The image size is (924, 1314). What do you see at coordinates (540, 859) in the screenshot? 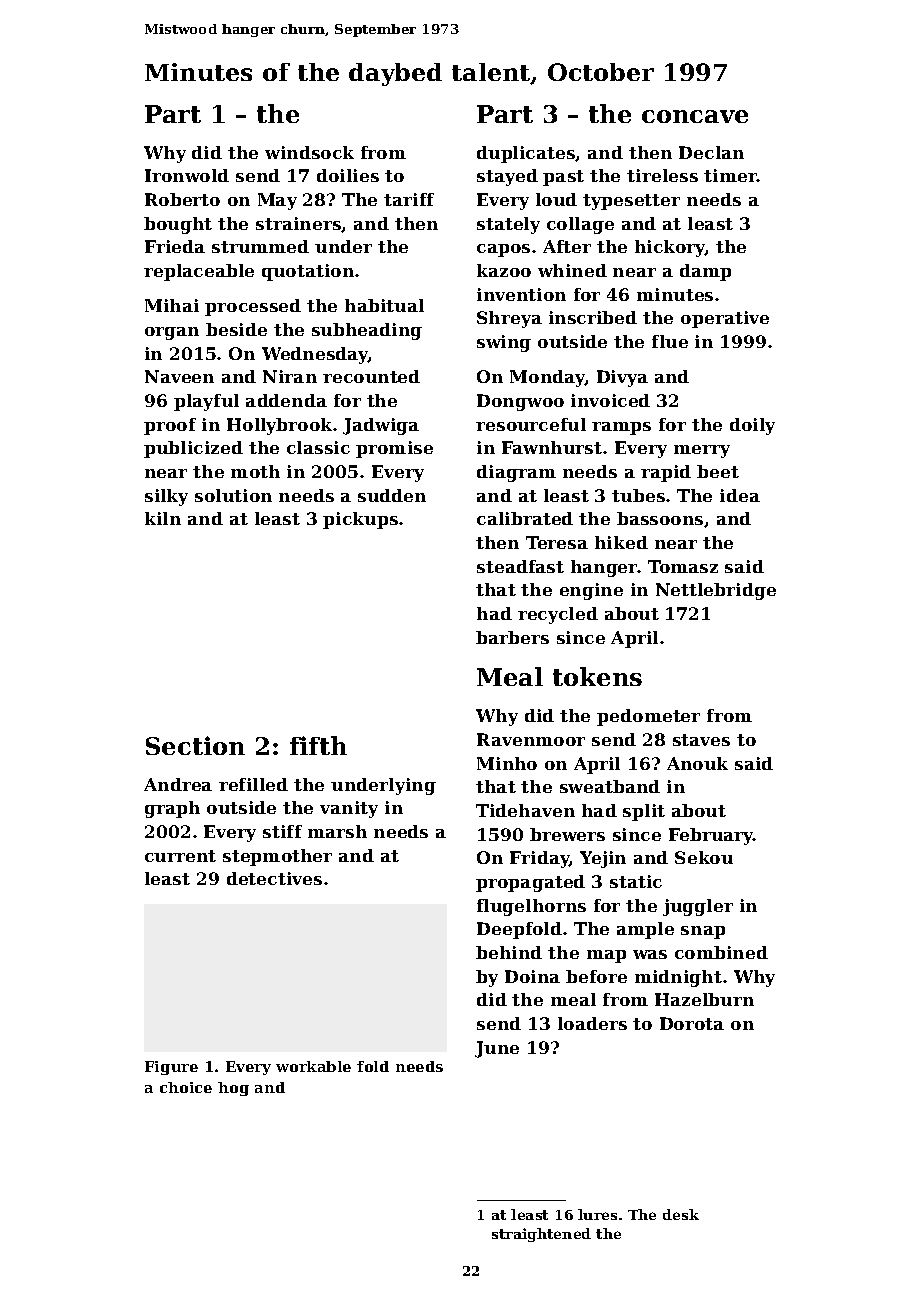
I see `Friday` at bounding box center [540, 859].
